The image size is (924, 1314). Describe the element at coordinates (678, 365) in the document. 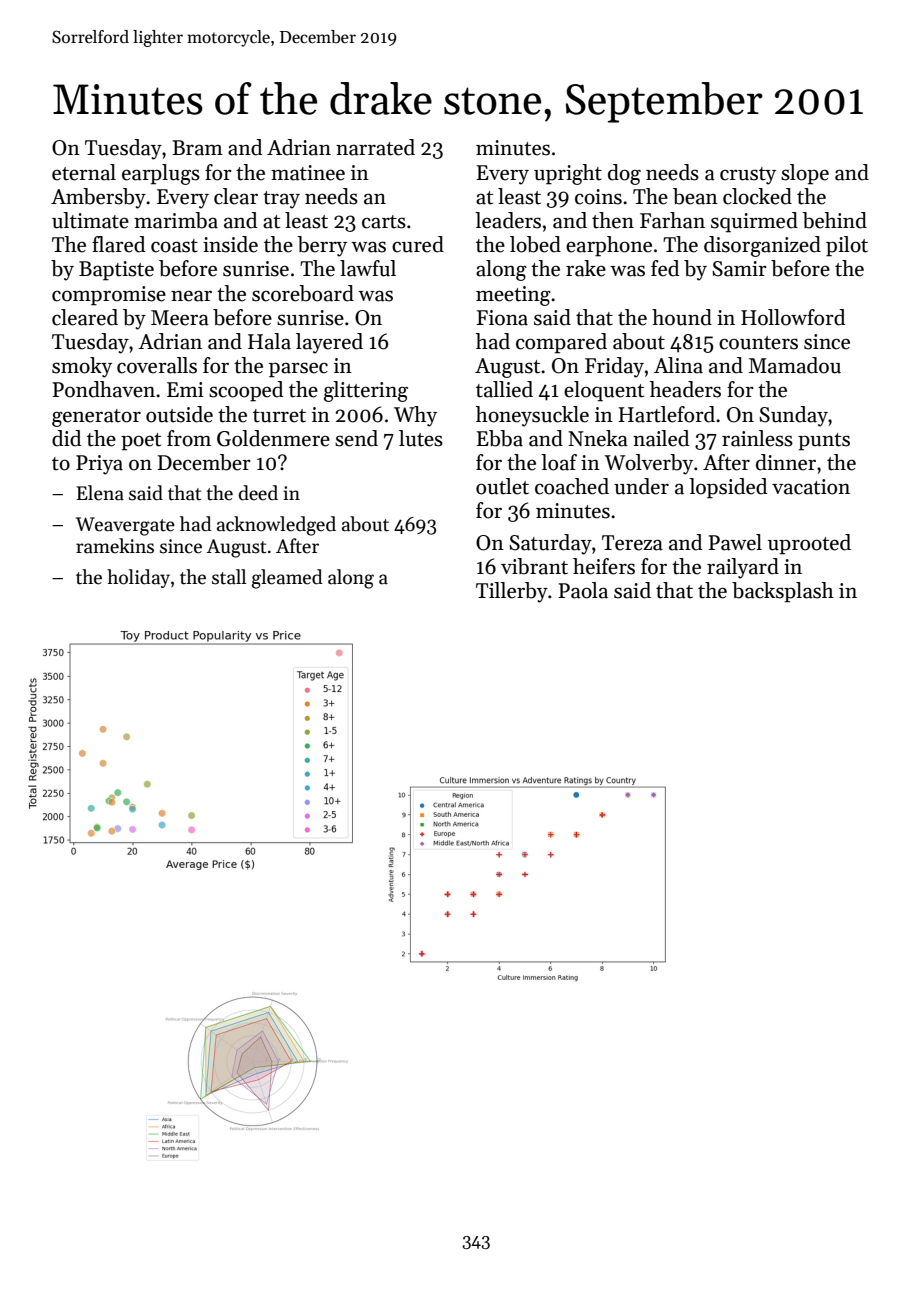

I see `Alina` at that location.
